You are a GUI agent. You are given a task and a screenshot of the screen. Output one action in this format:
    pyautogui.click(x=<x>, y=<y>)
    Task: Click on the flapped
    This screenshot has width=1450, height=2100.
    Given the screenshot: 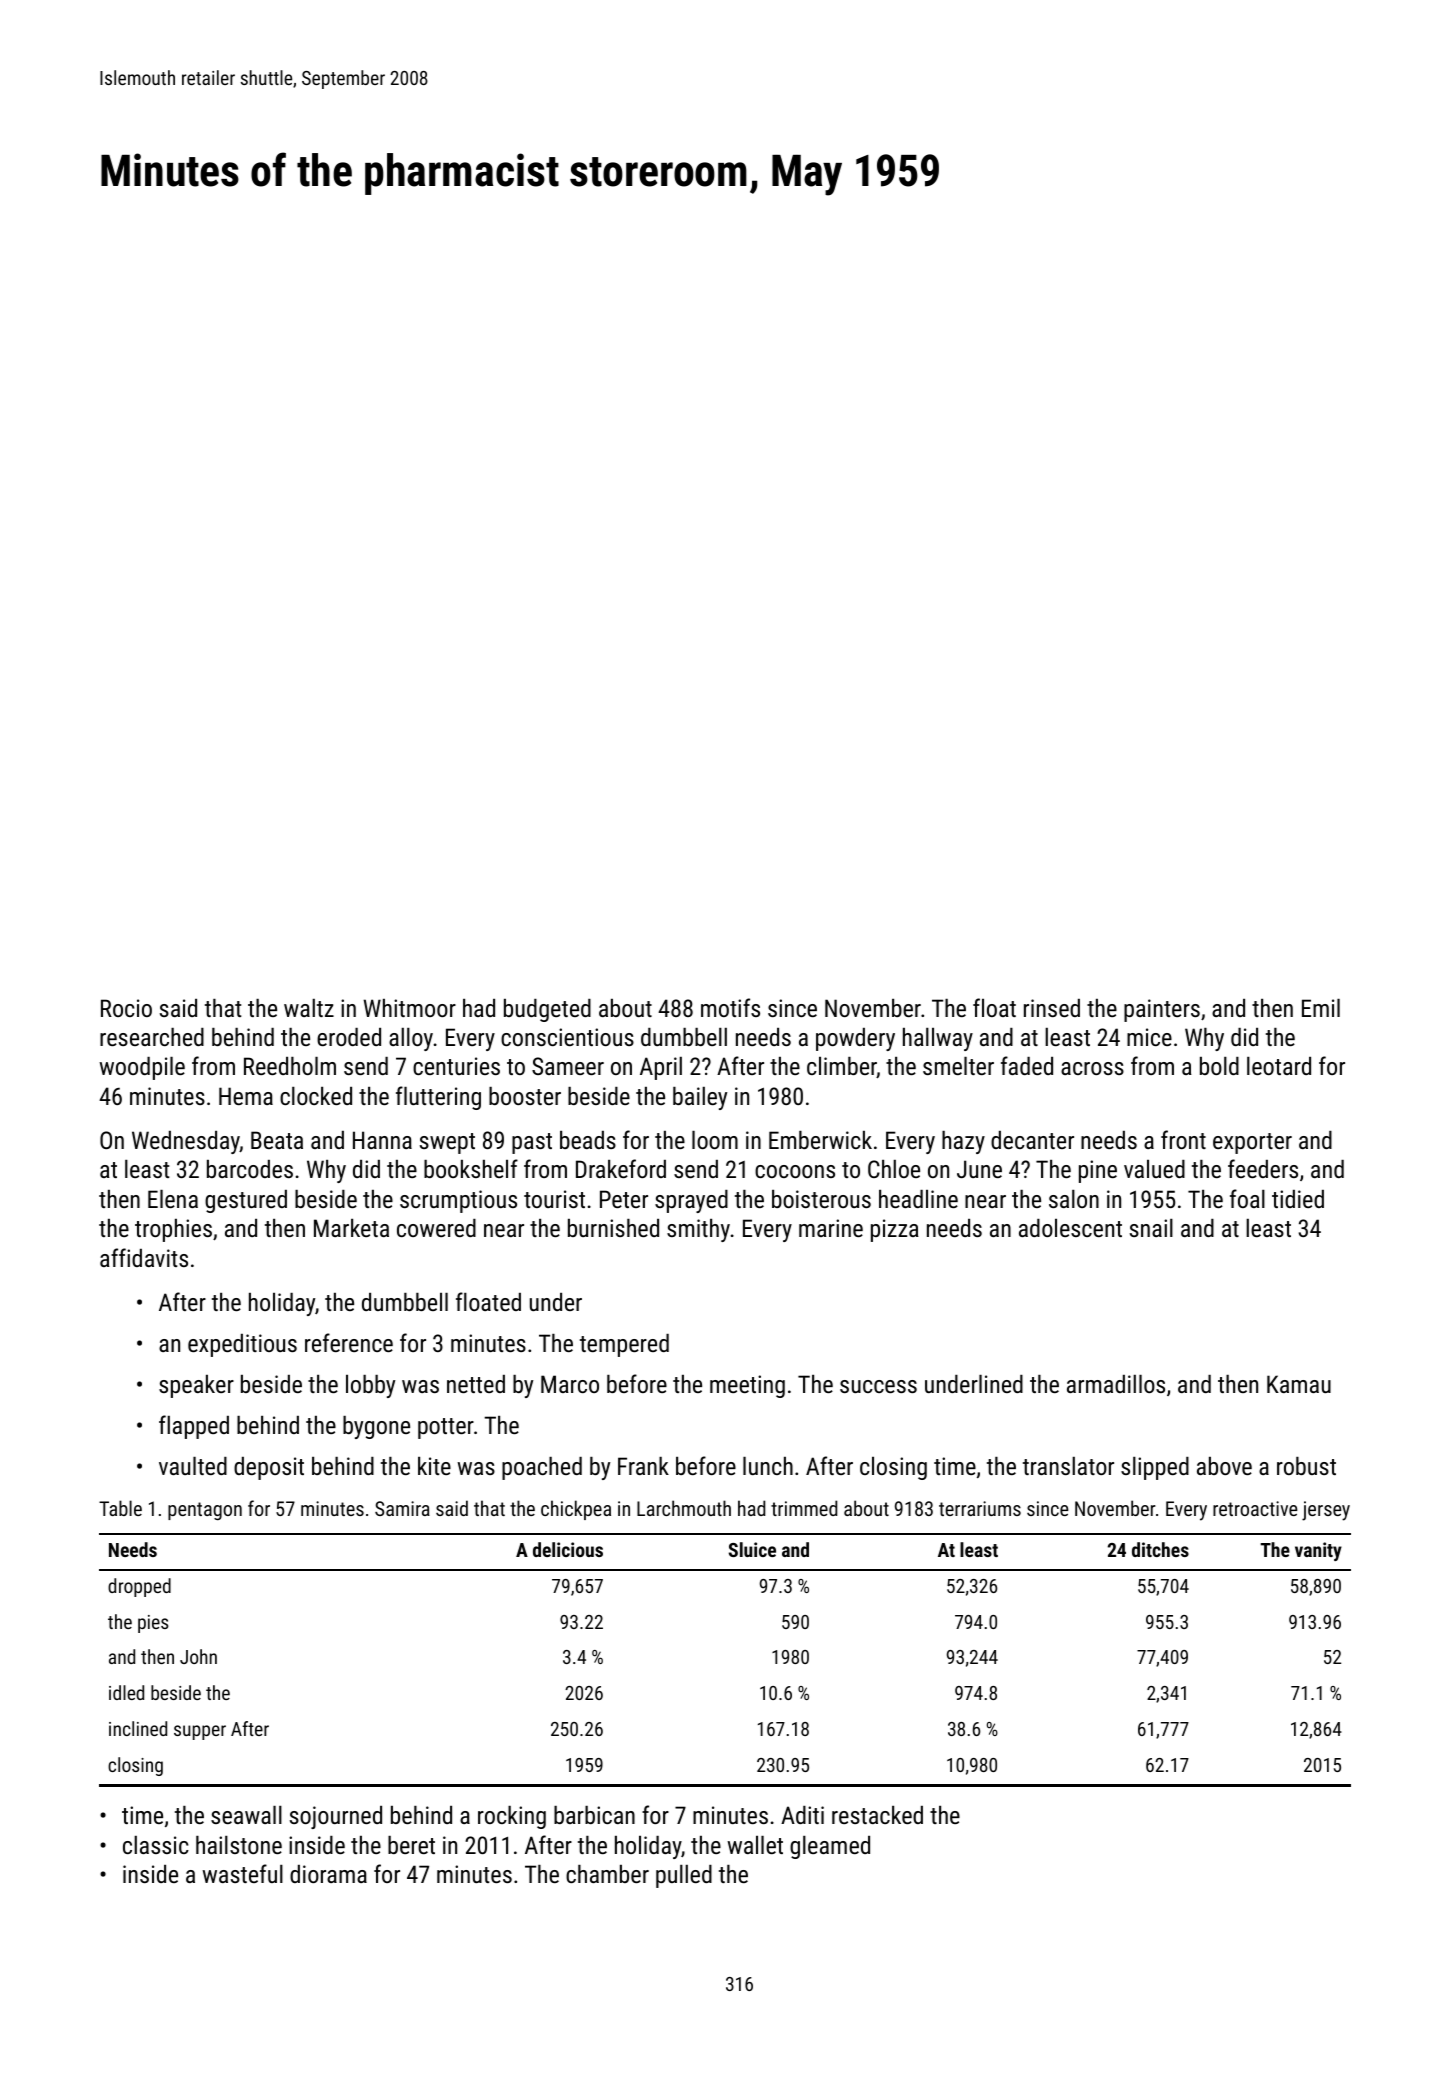 What is the action you would take?
    pyautogui.click(x=194, y=1427)
